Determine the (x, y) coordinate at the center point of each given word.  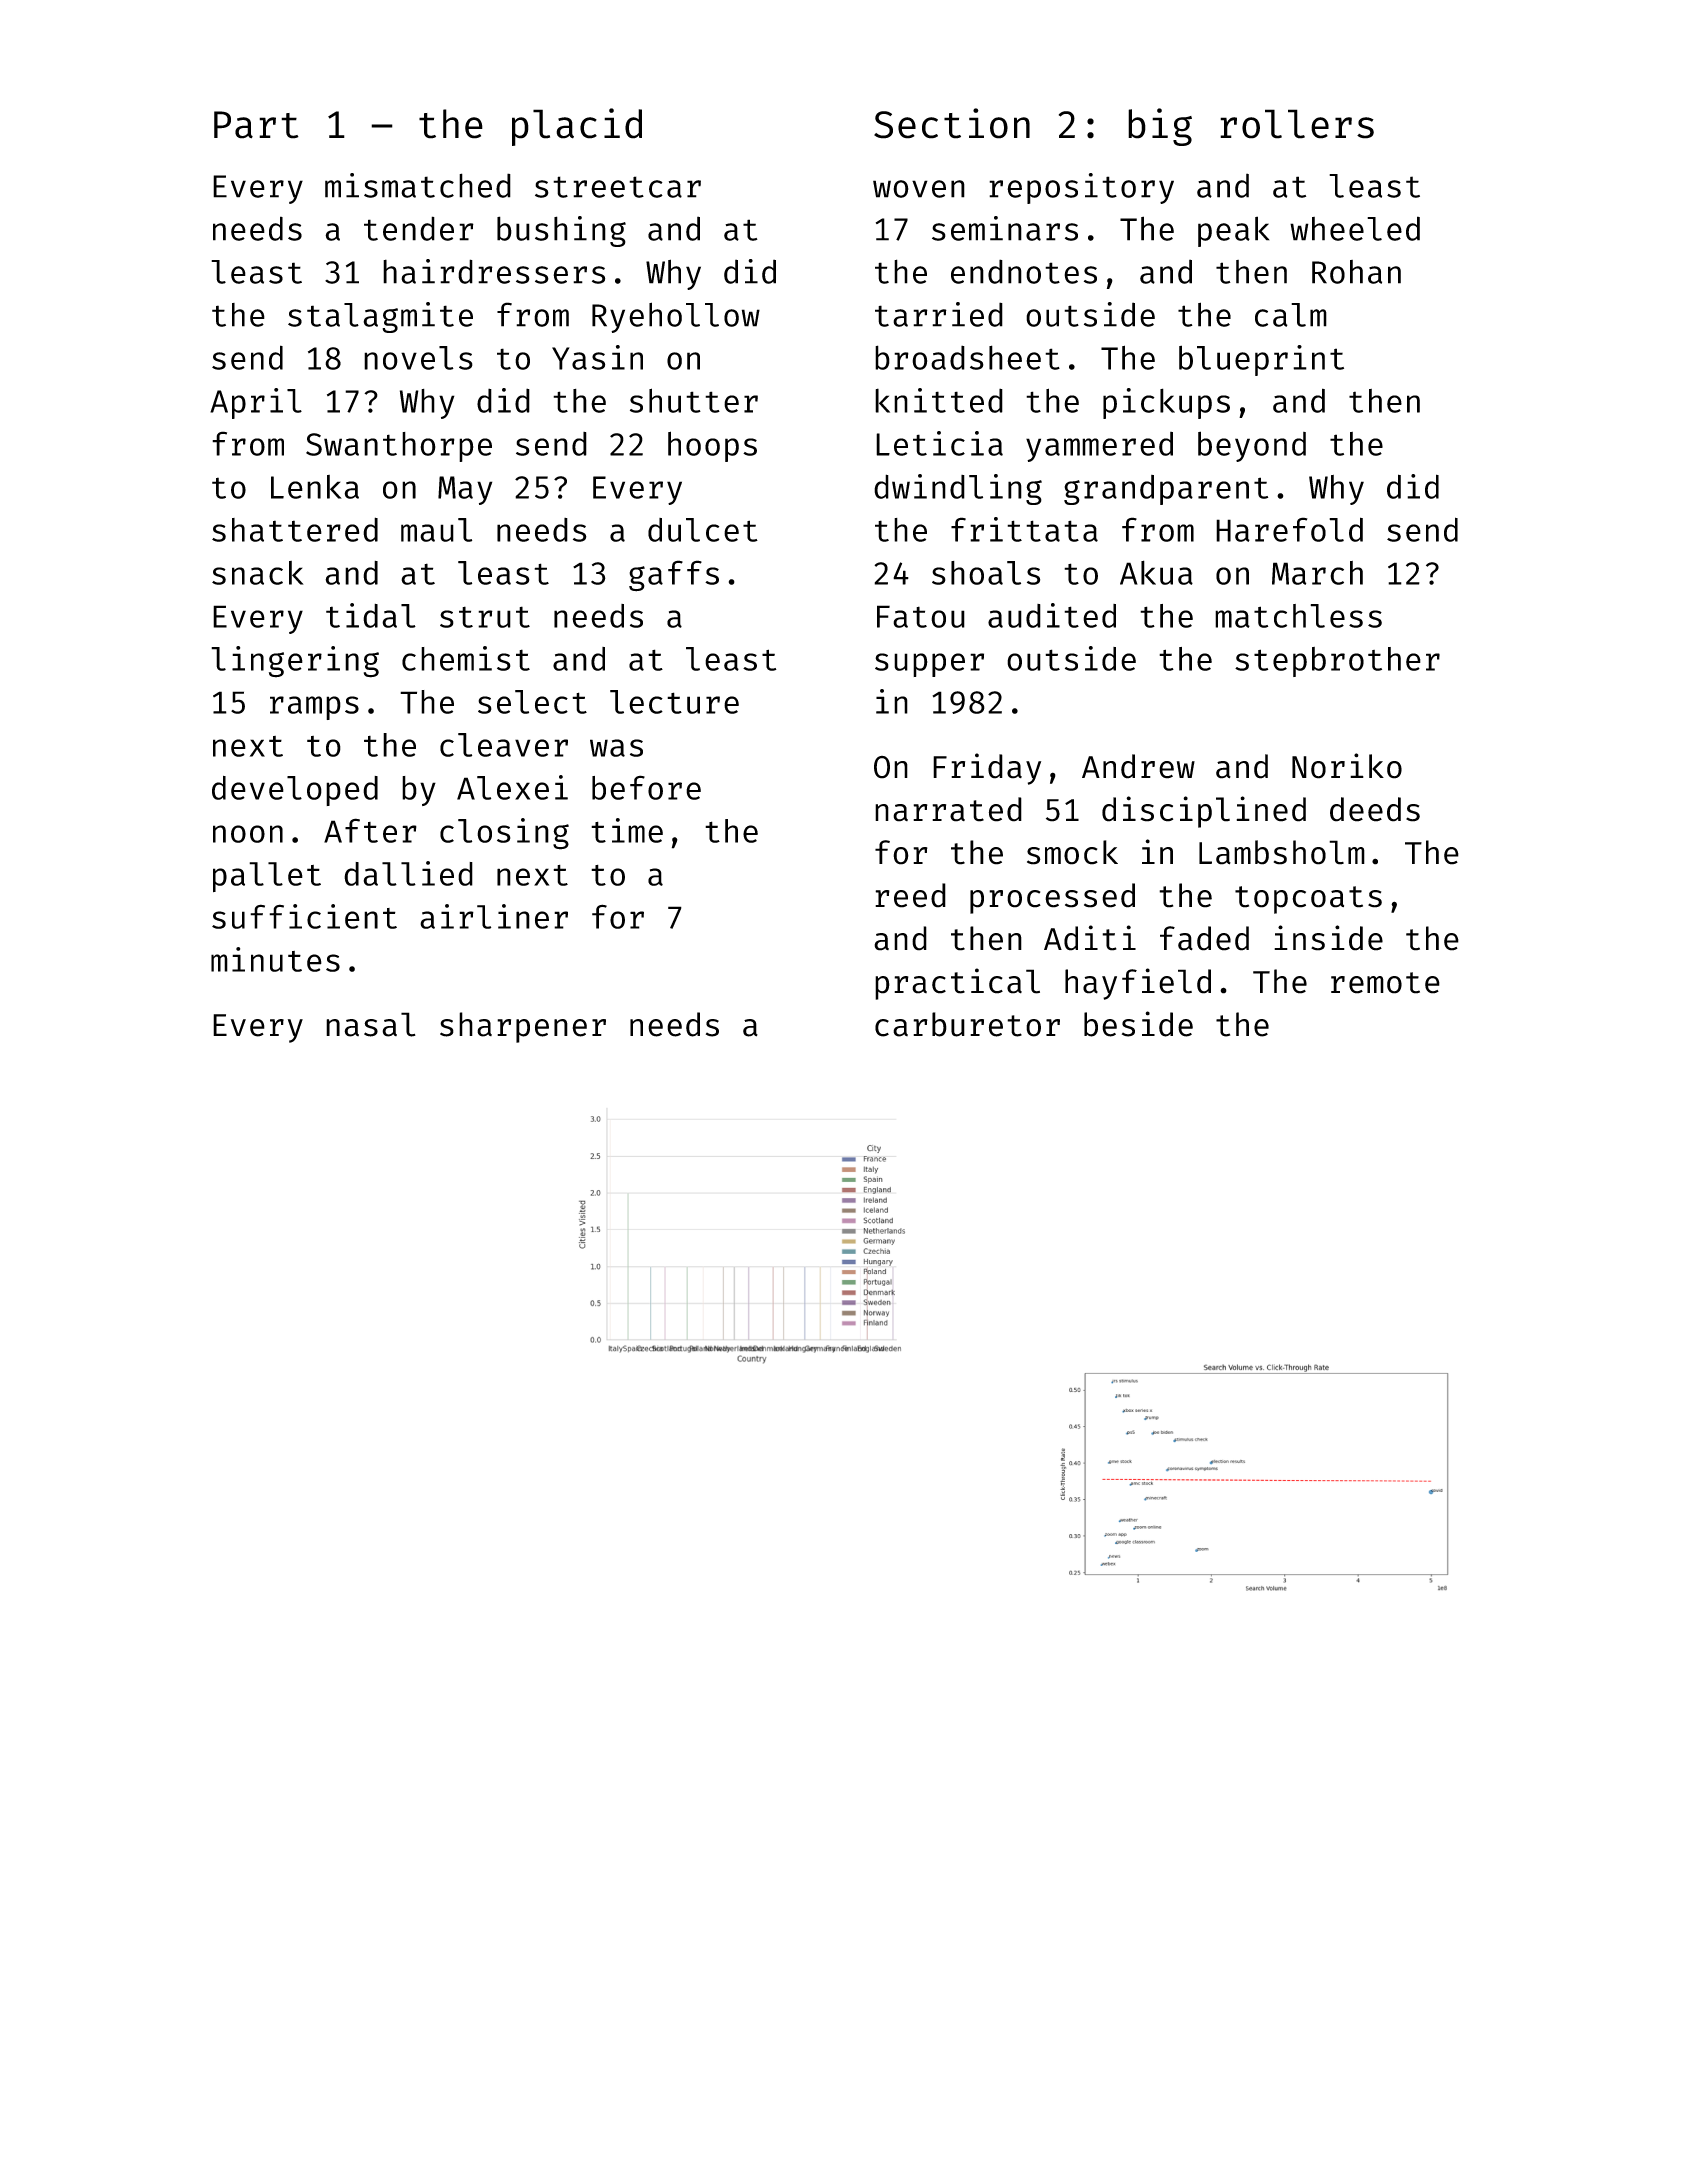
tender (419, 228)
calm (1291, 315)
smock (1072, 852)
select (532, 702)
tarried (939, 314)
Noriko (1347, 766)
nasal (371, 1024)
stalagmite (380, 317)
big (1160, 127)
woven (919, 189)
